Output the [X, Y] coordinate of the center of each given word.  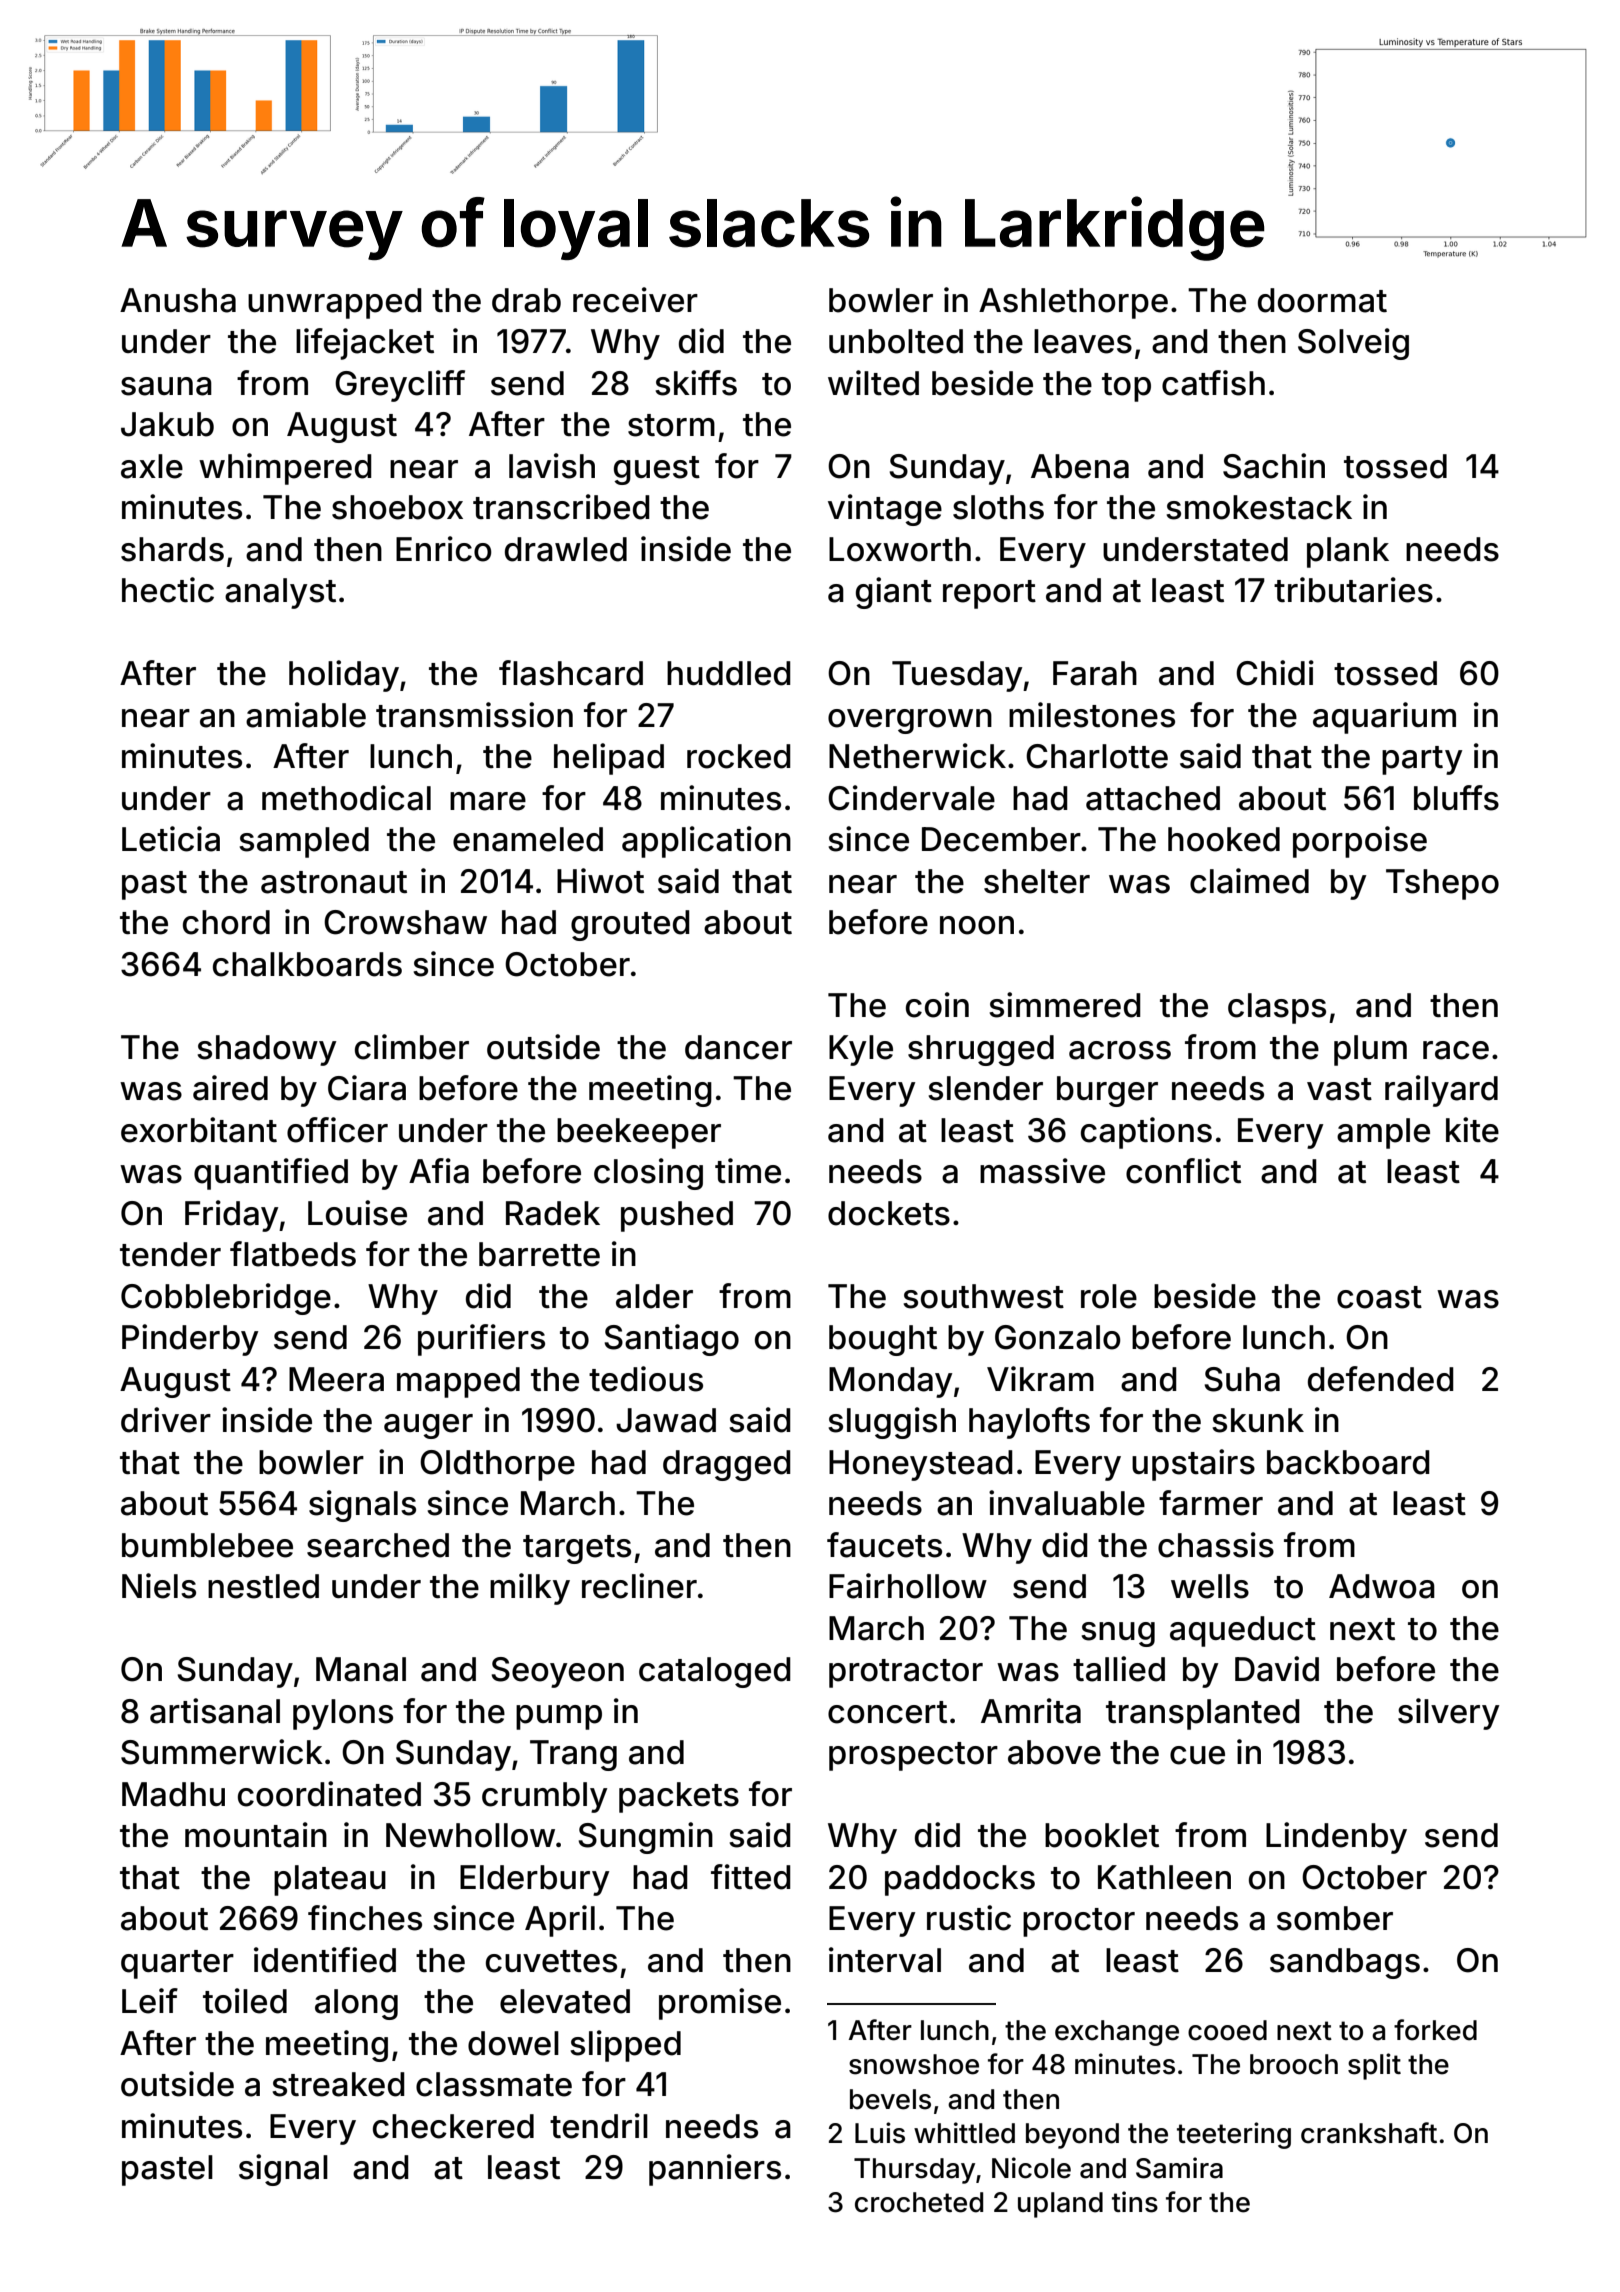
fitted [751, 1877]
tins [1135, 2202]
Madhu [173, 1794]
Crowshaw [405, 922]
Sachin [1274, 466]
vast [1339, 1089]
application [706, 842]
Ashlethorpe [1073, 303]
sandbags [1345, 1963]
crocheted [919, 2202]
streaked [338, 2084]
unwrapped [335, 303]
